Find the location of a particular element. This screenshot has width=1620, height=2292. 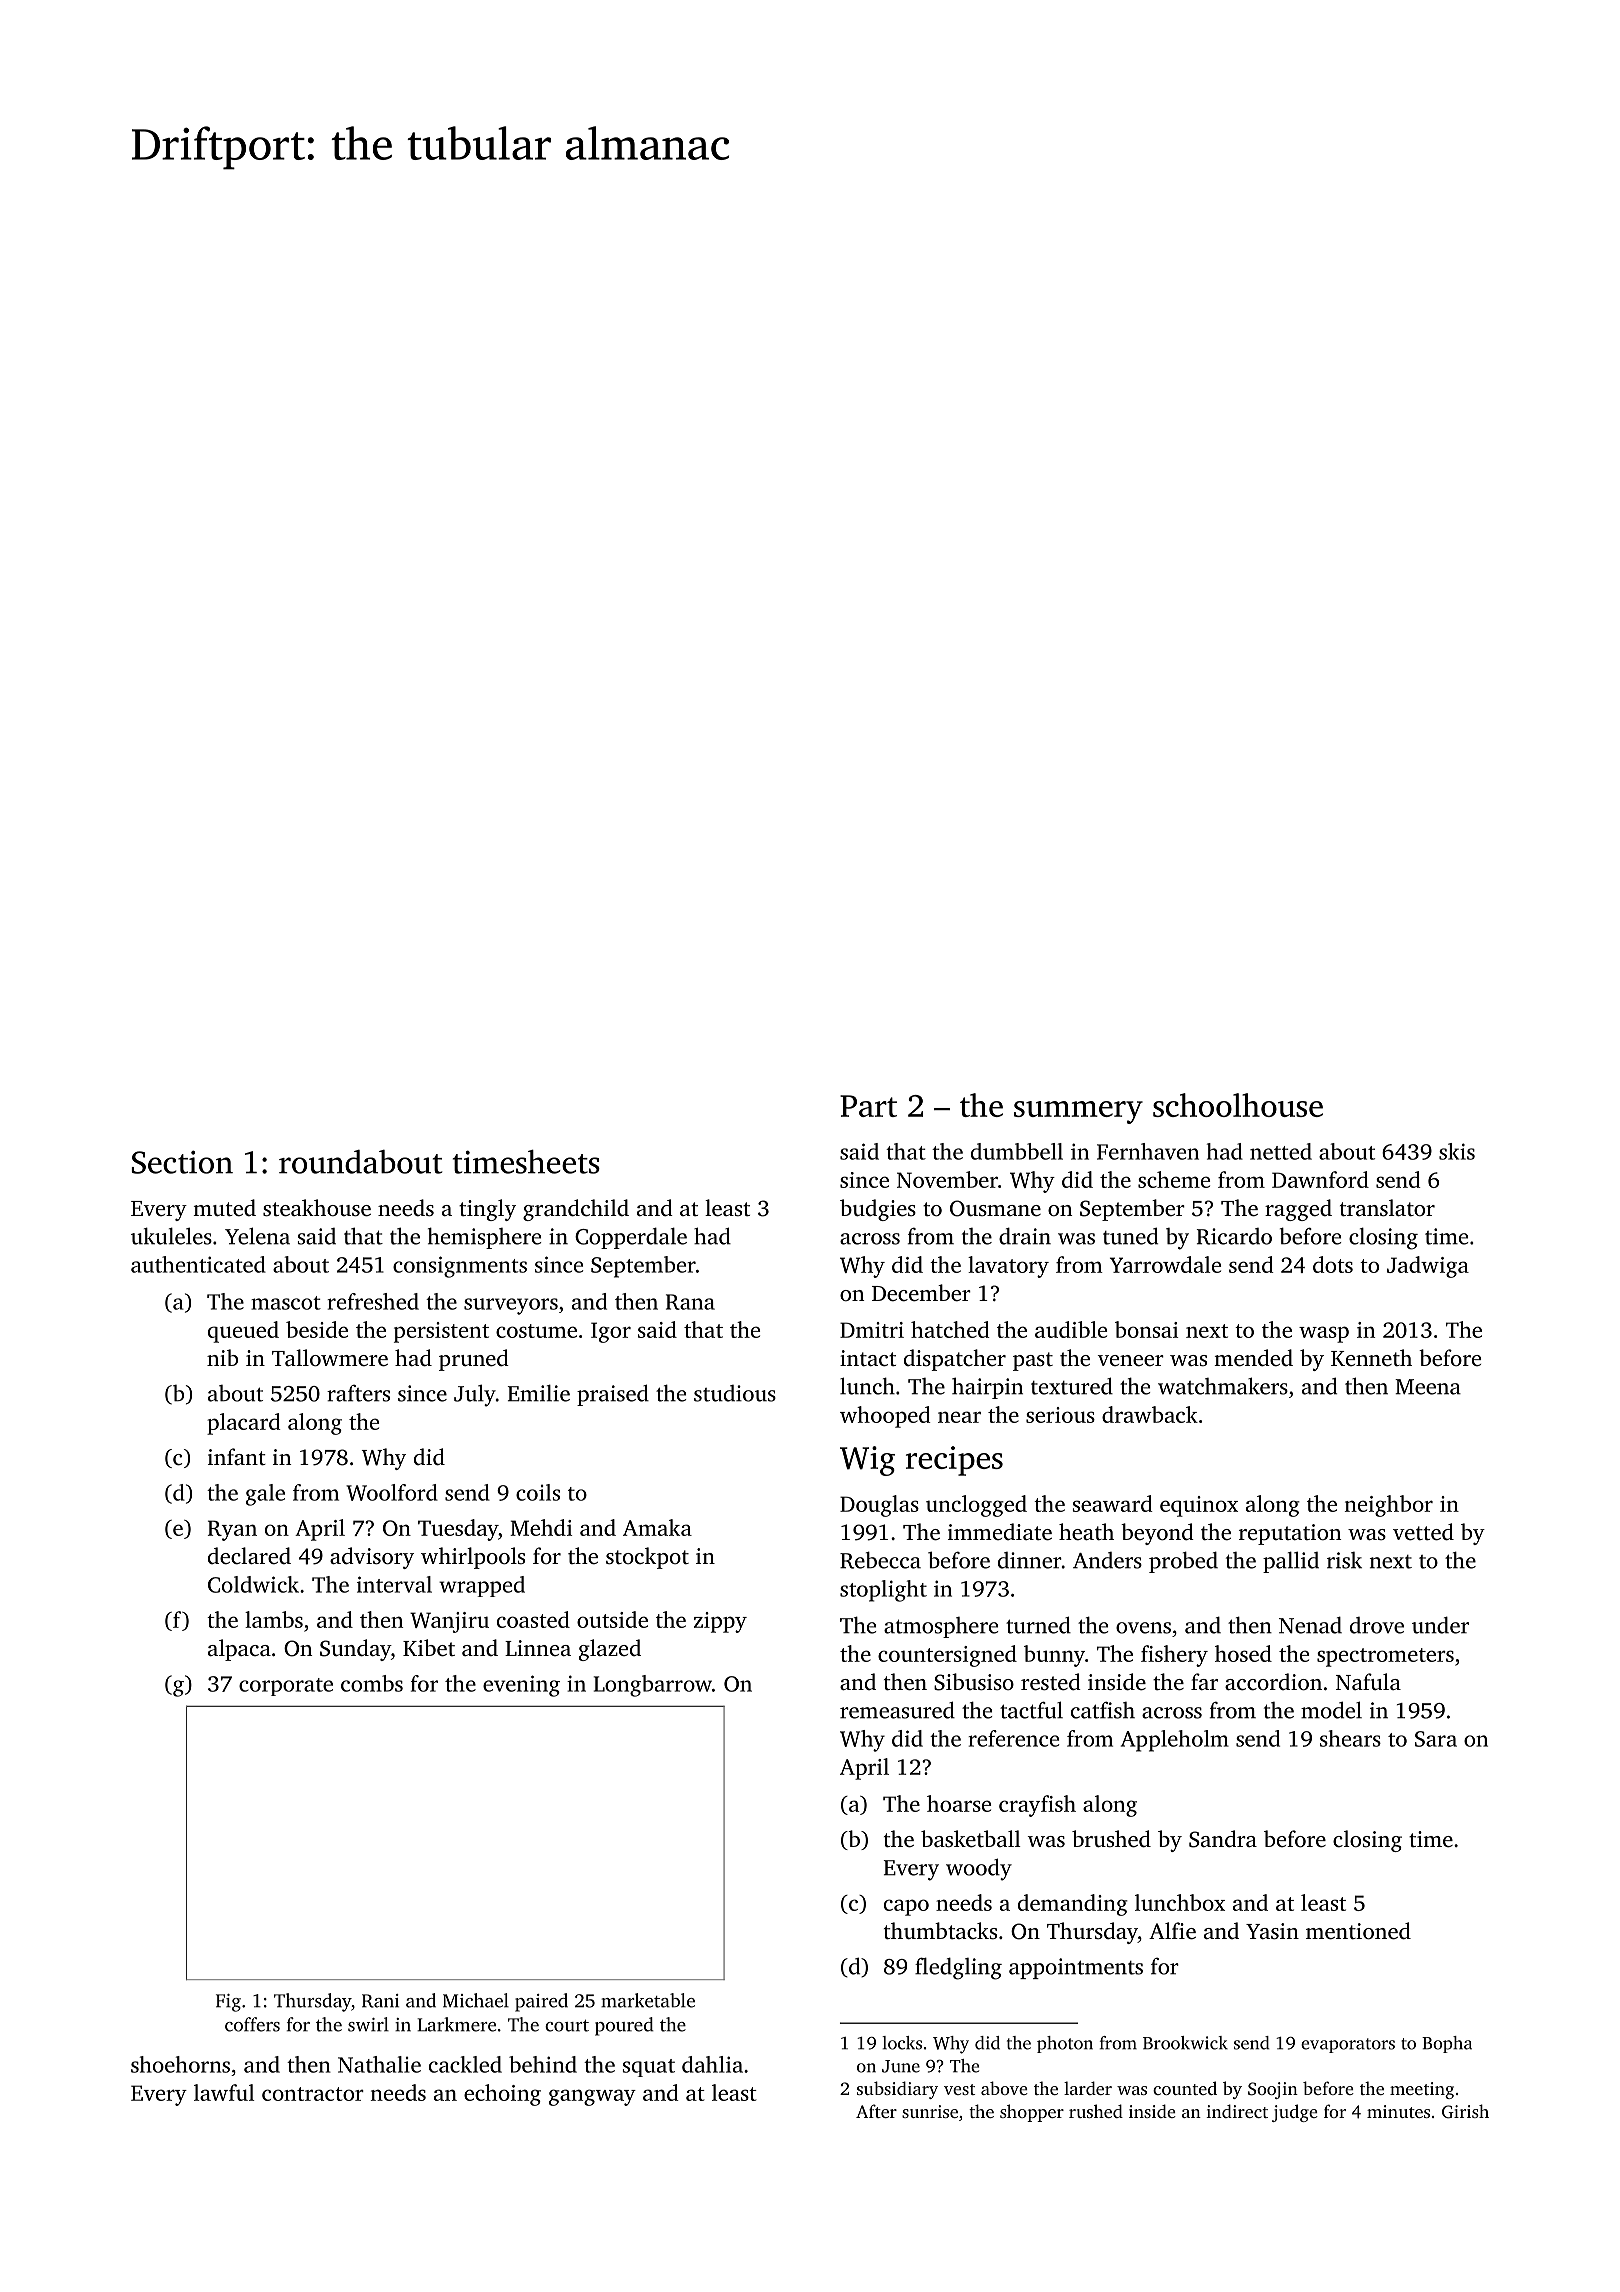

Sara is located at coordinates (1436, 1739).
